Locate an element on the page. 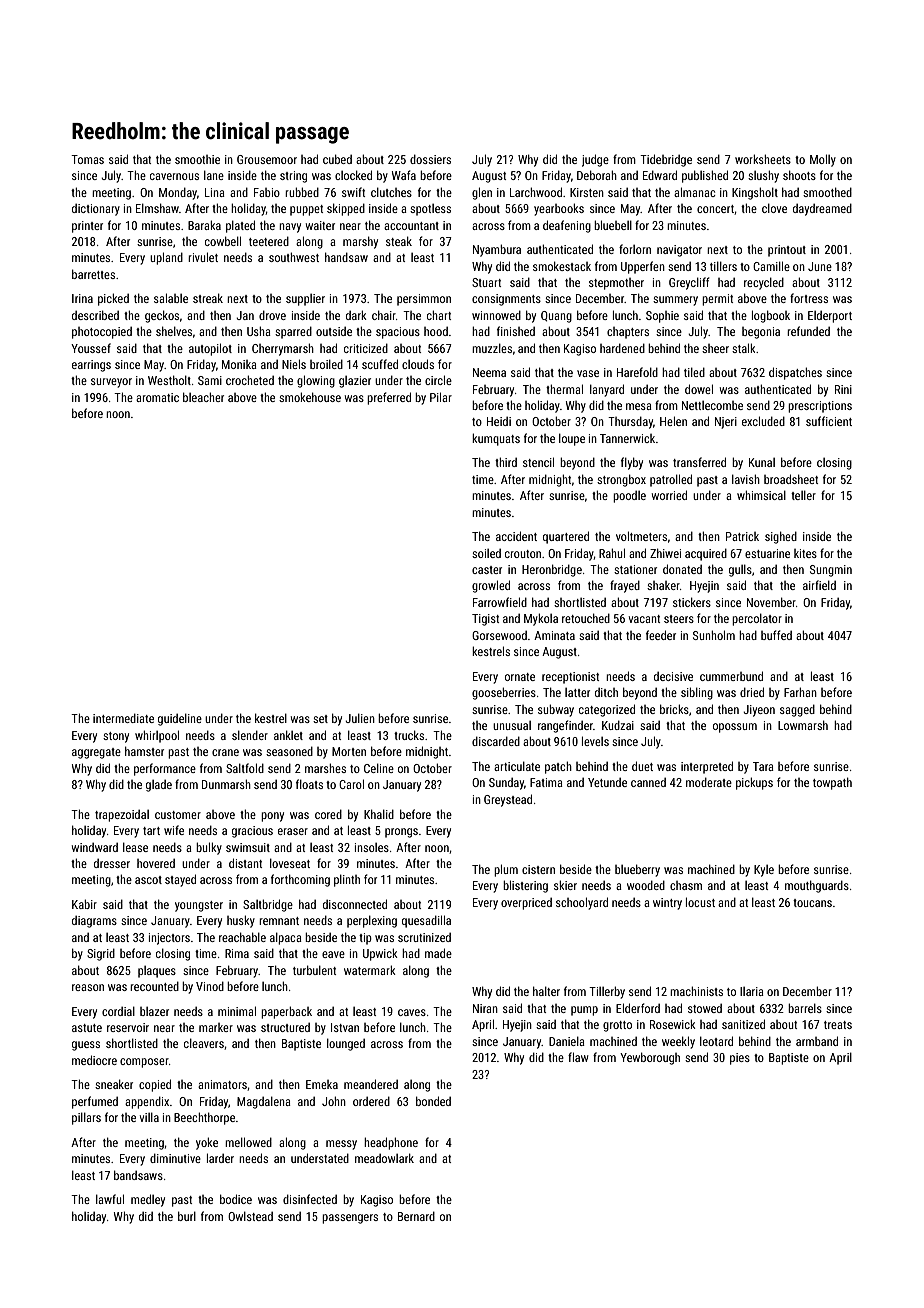  meandered is located at coordinates (371, 1084).
